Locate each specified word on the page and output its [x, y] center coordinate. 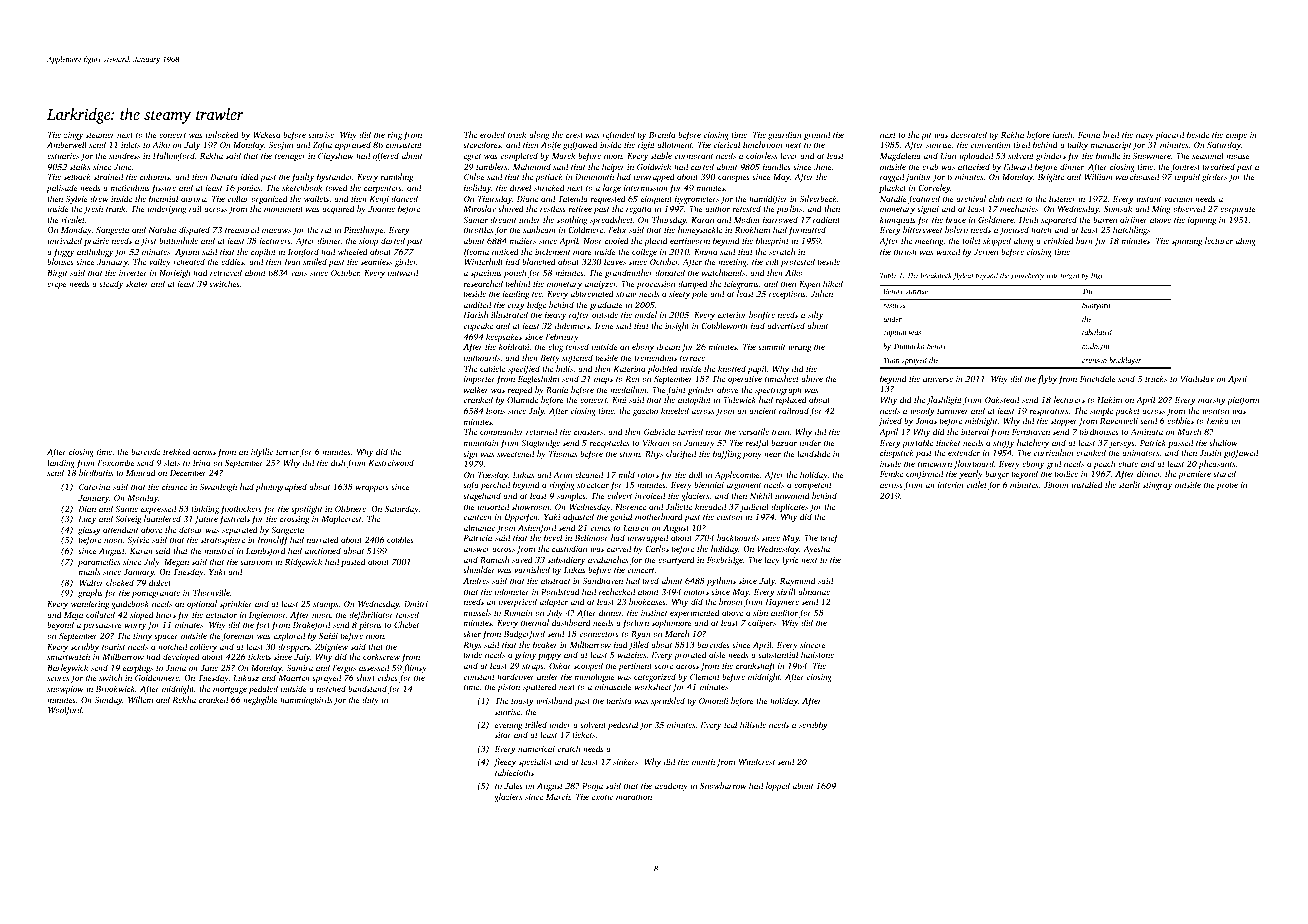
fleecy [504, 762]
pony [752, 455]
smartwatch [68, 656]
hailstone [817, 654]
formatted [807, 230]
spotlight [306, 509]
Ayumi [187, 253]
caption [894, 333]
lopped [778, 786]
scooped [588, 666]
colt [772, 261]
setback [77, 176]
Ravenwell [1119, 420]
